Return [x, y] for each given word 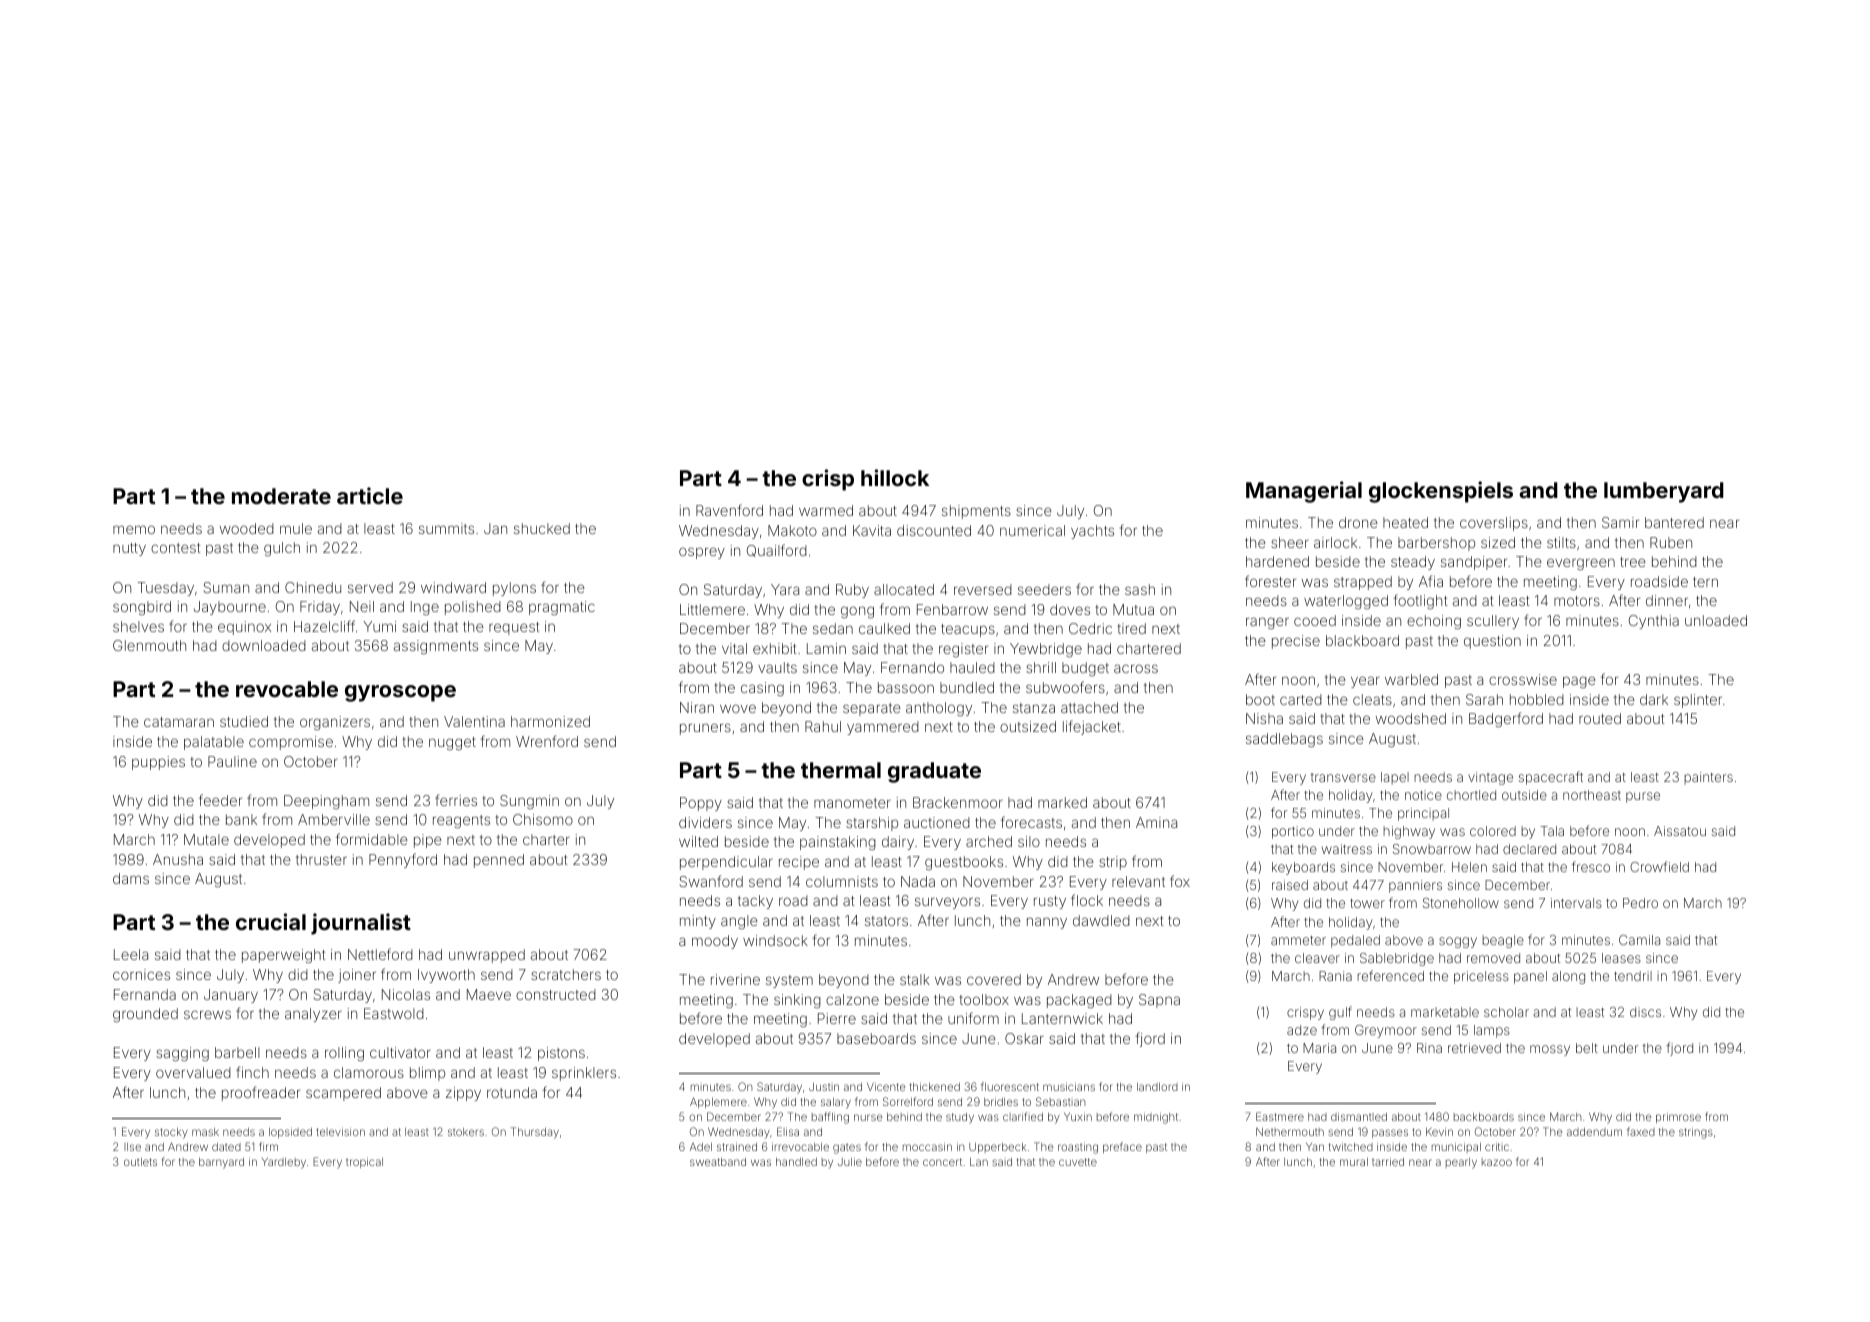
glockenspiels [1441, 492]
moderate [281, 496]
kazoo [1497, 1162]
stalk [915, 979]
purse [1643, 797]
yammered [883, 728]
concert [942, 1162]
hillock [895, 477]
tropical [364, 1162]
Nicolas [406, 994]
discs [1645, 1012]
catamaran [179, 722]
